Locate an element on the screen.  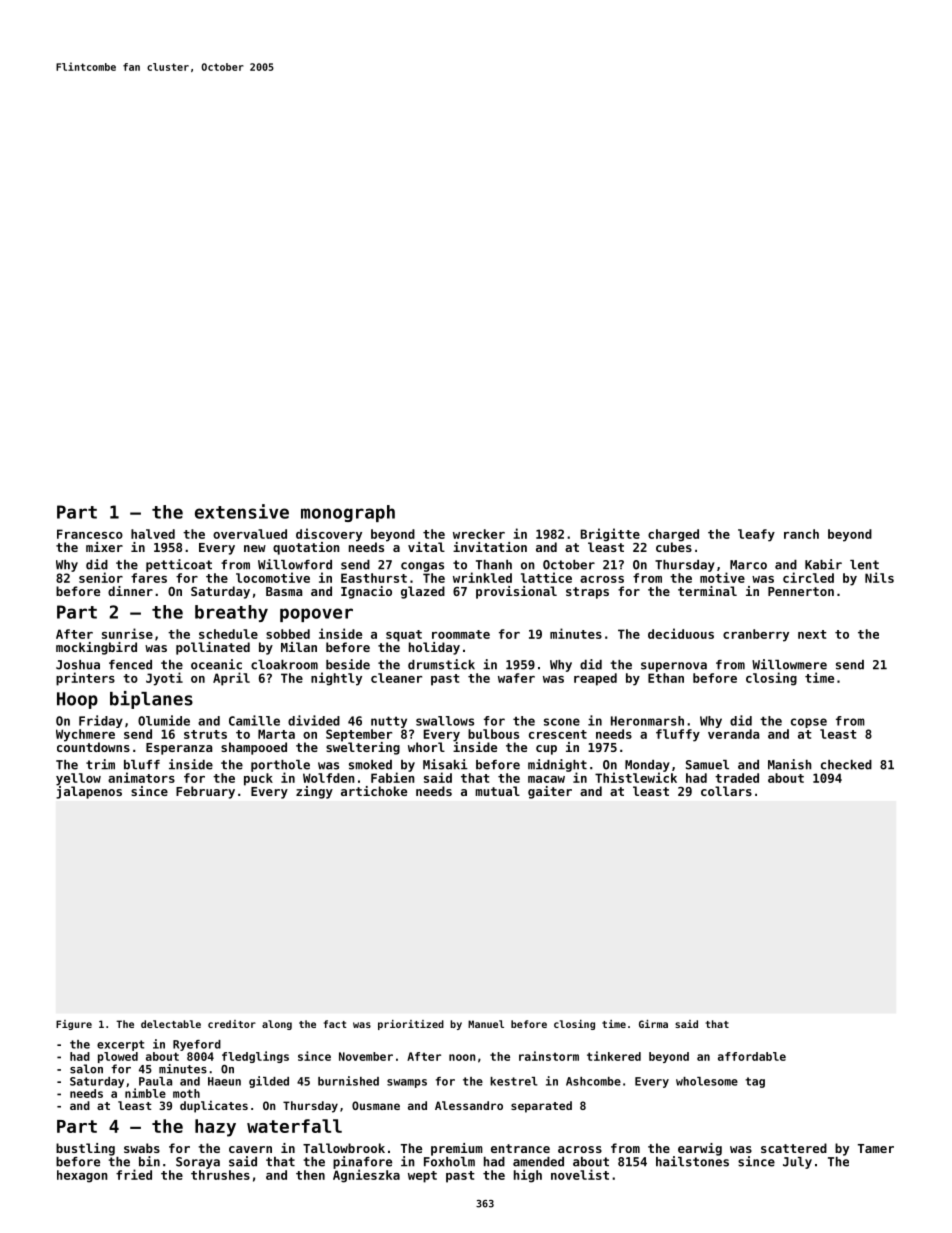
hazy is located at coordinates (215, 1128).
